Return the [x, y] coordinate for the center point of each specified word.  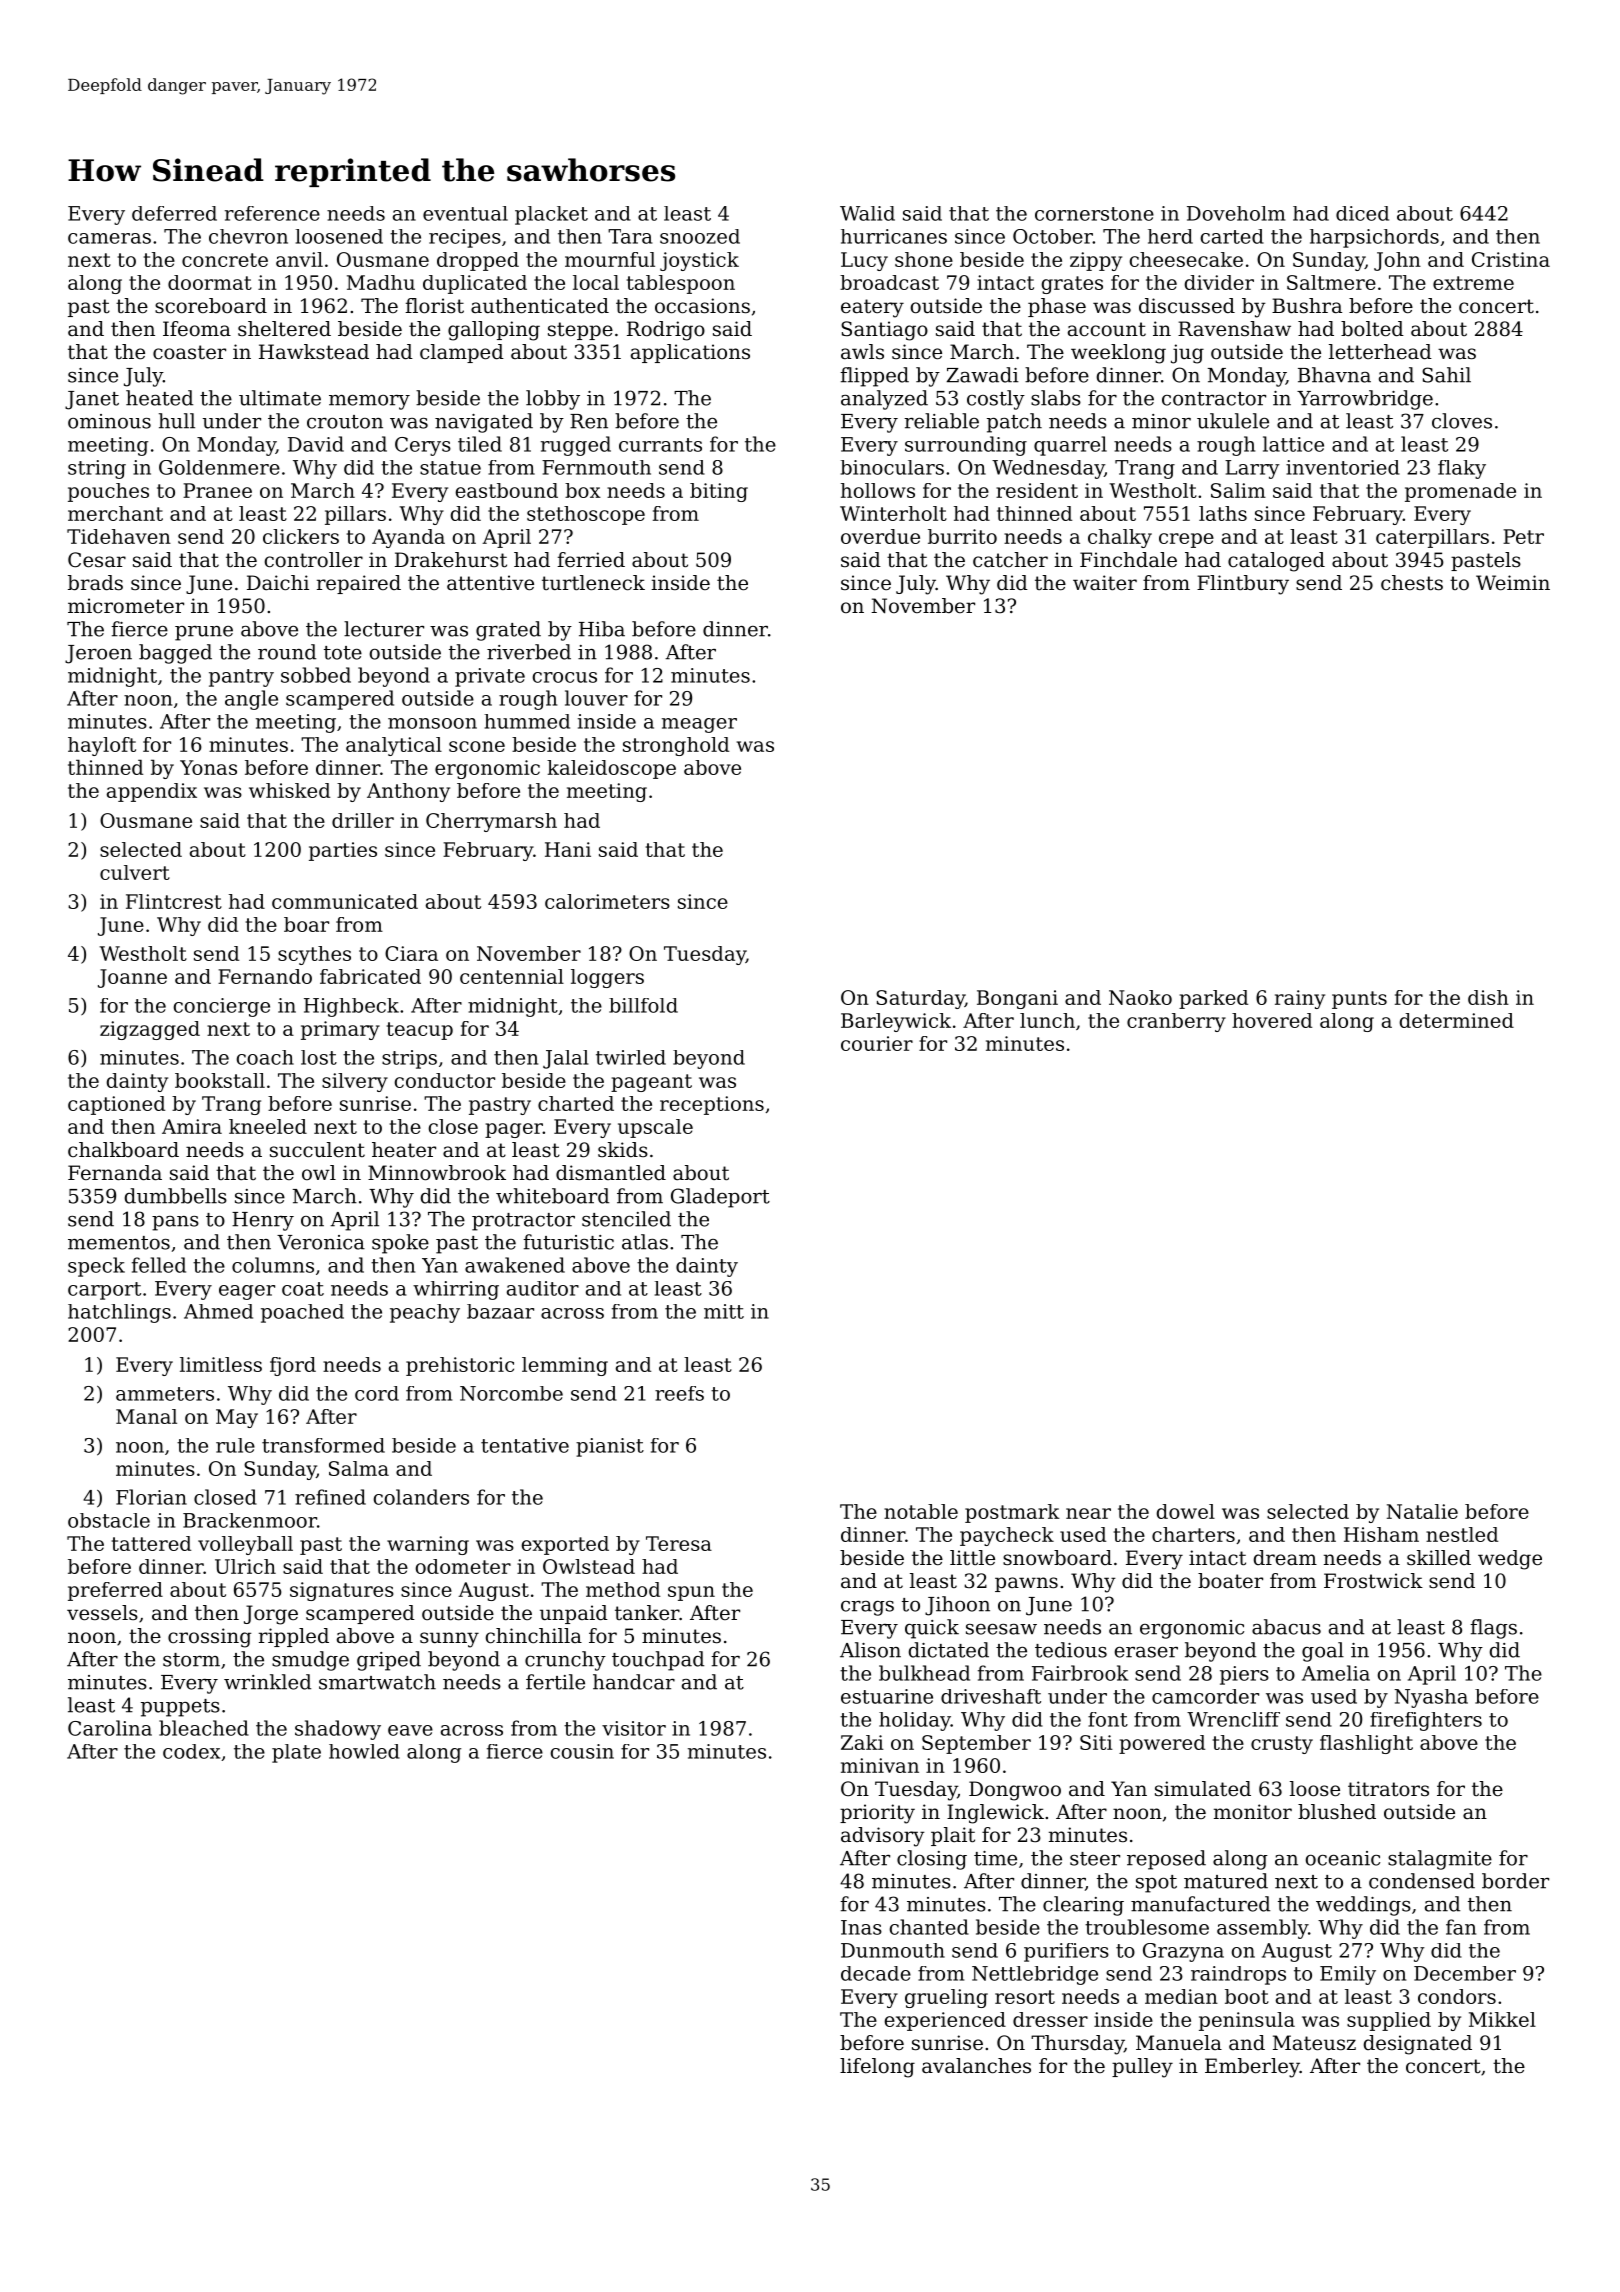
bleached [204, 1728]
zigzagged [150, 1030]
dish [1488, 997]
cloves [1462, 421]
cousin [582, 1751]
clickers [301, 536]
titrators [1388, 1789]
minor [1161, 421]
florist [434, 306]
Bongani [1017, 999]
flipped [874, 377]
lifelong [877, 2068]
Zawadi [983, 375]
